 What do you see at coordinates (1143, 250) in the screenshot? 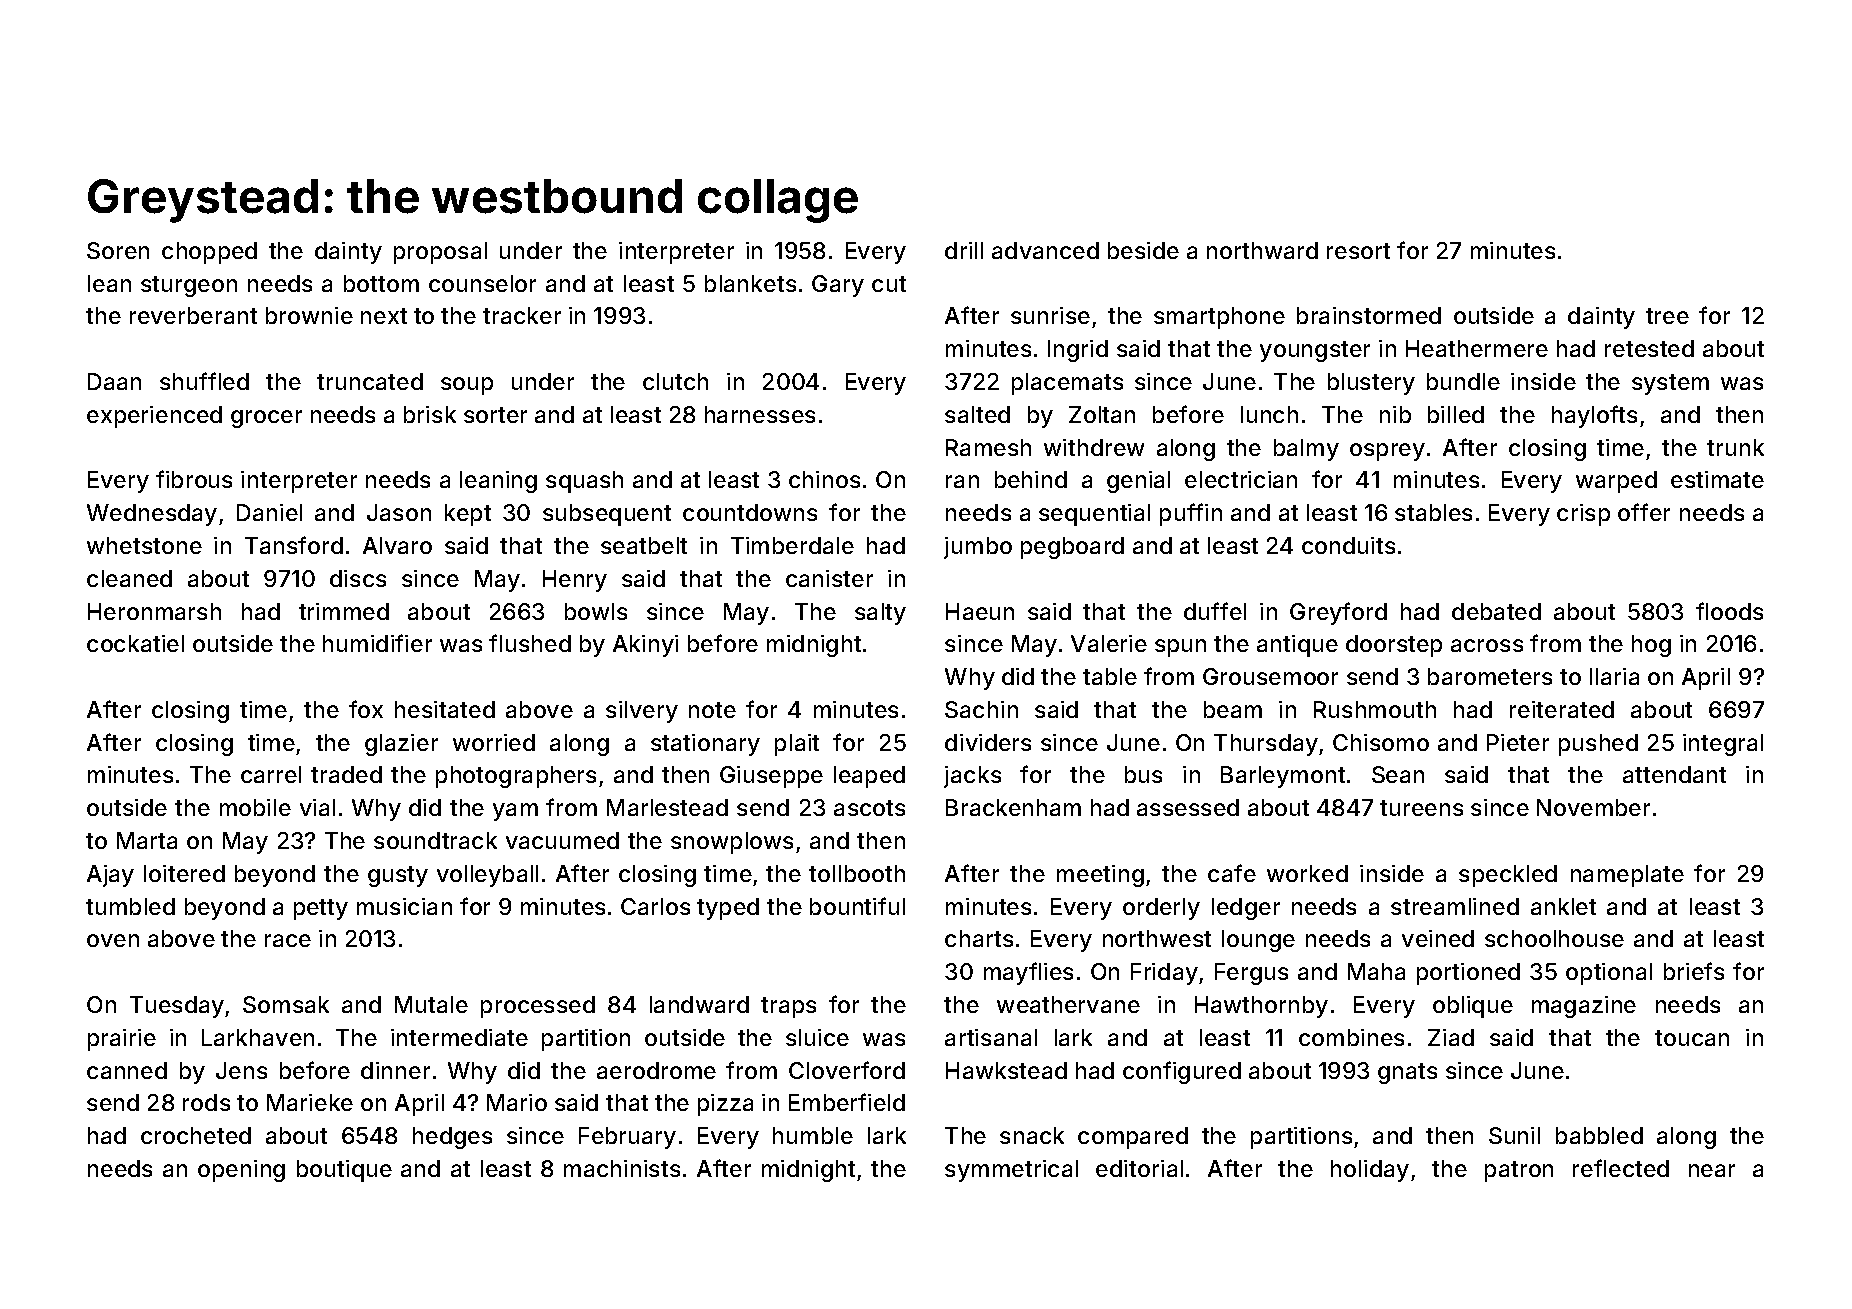
I see `beside` at bounding box center [1143, 250].
